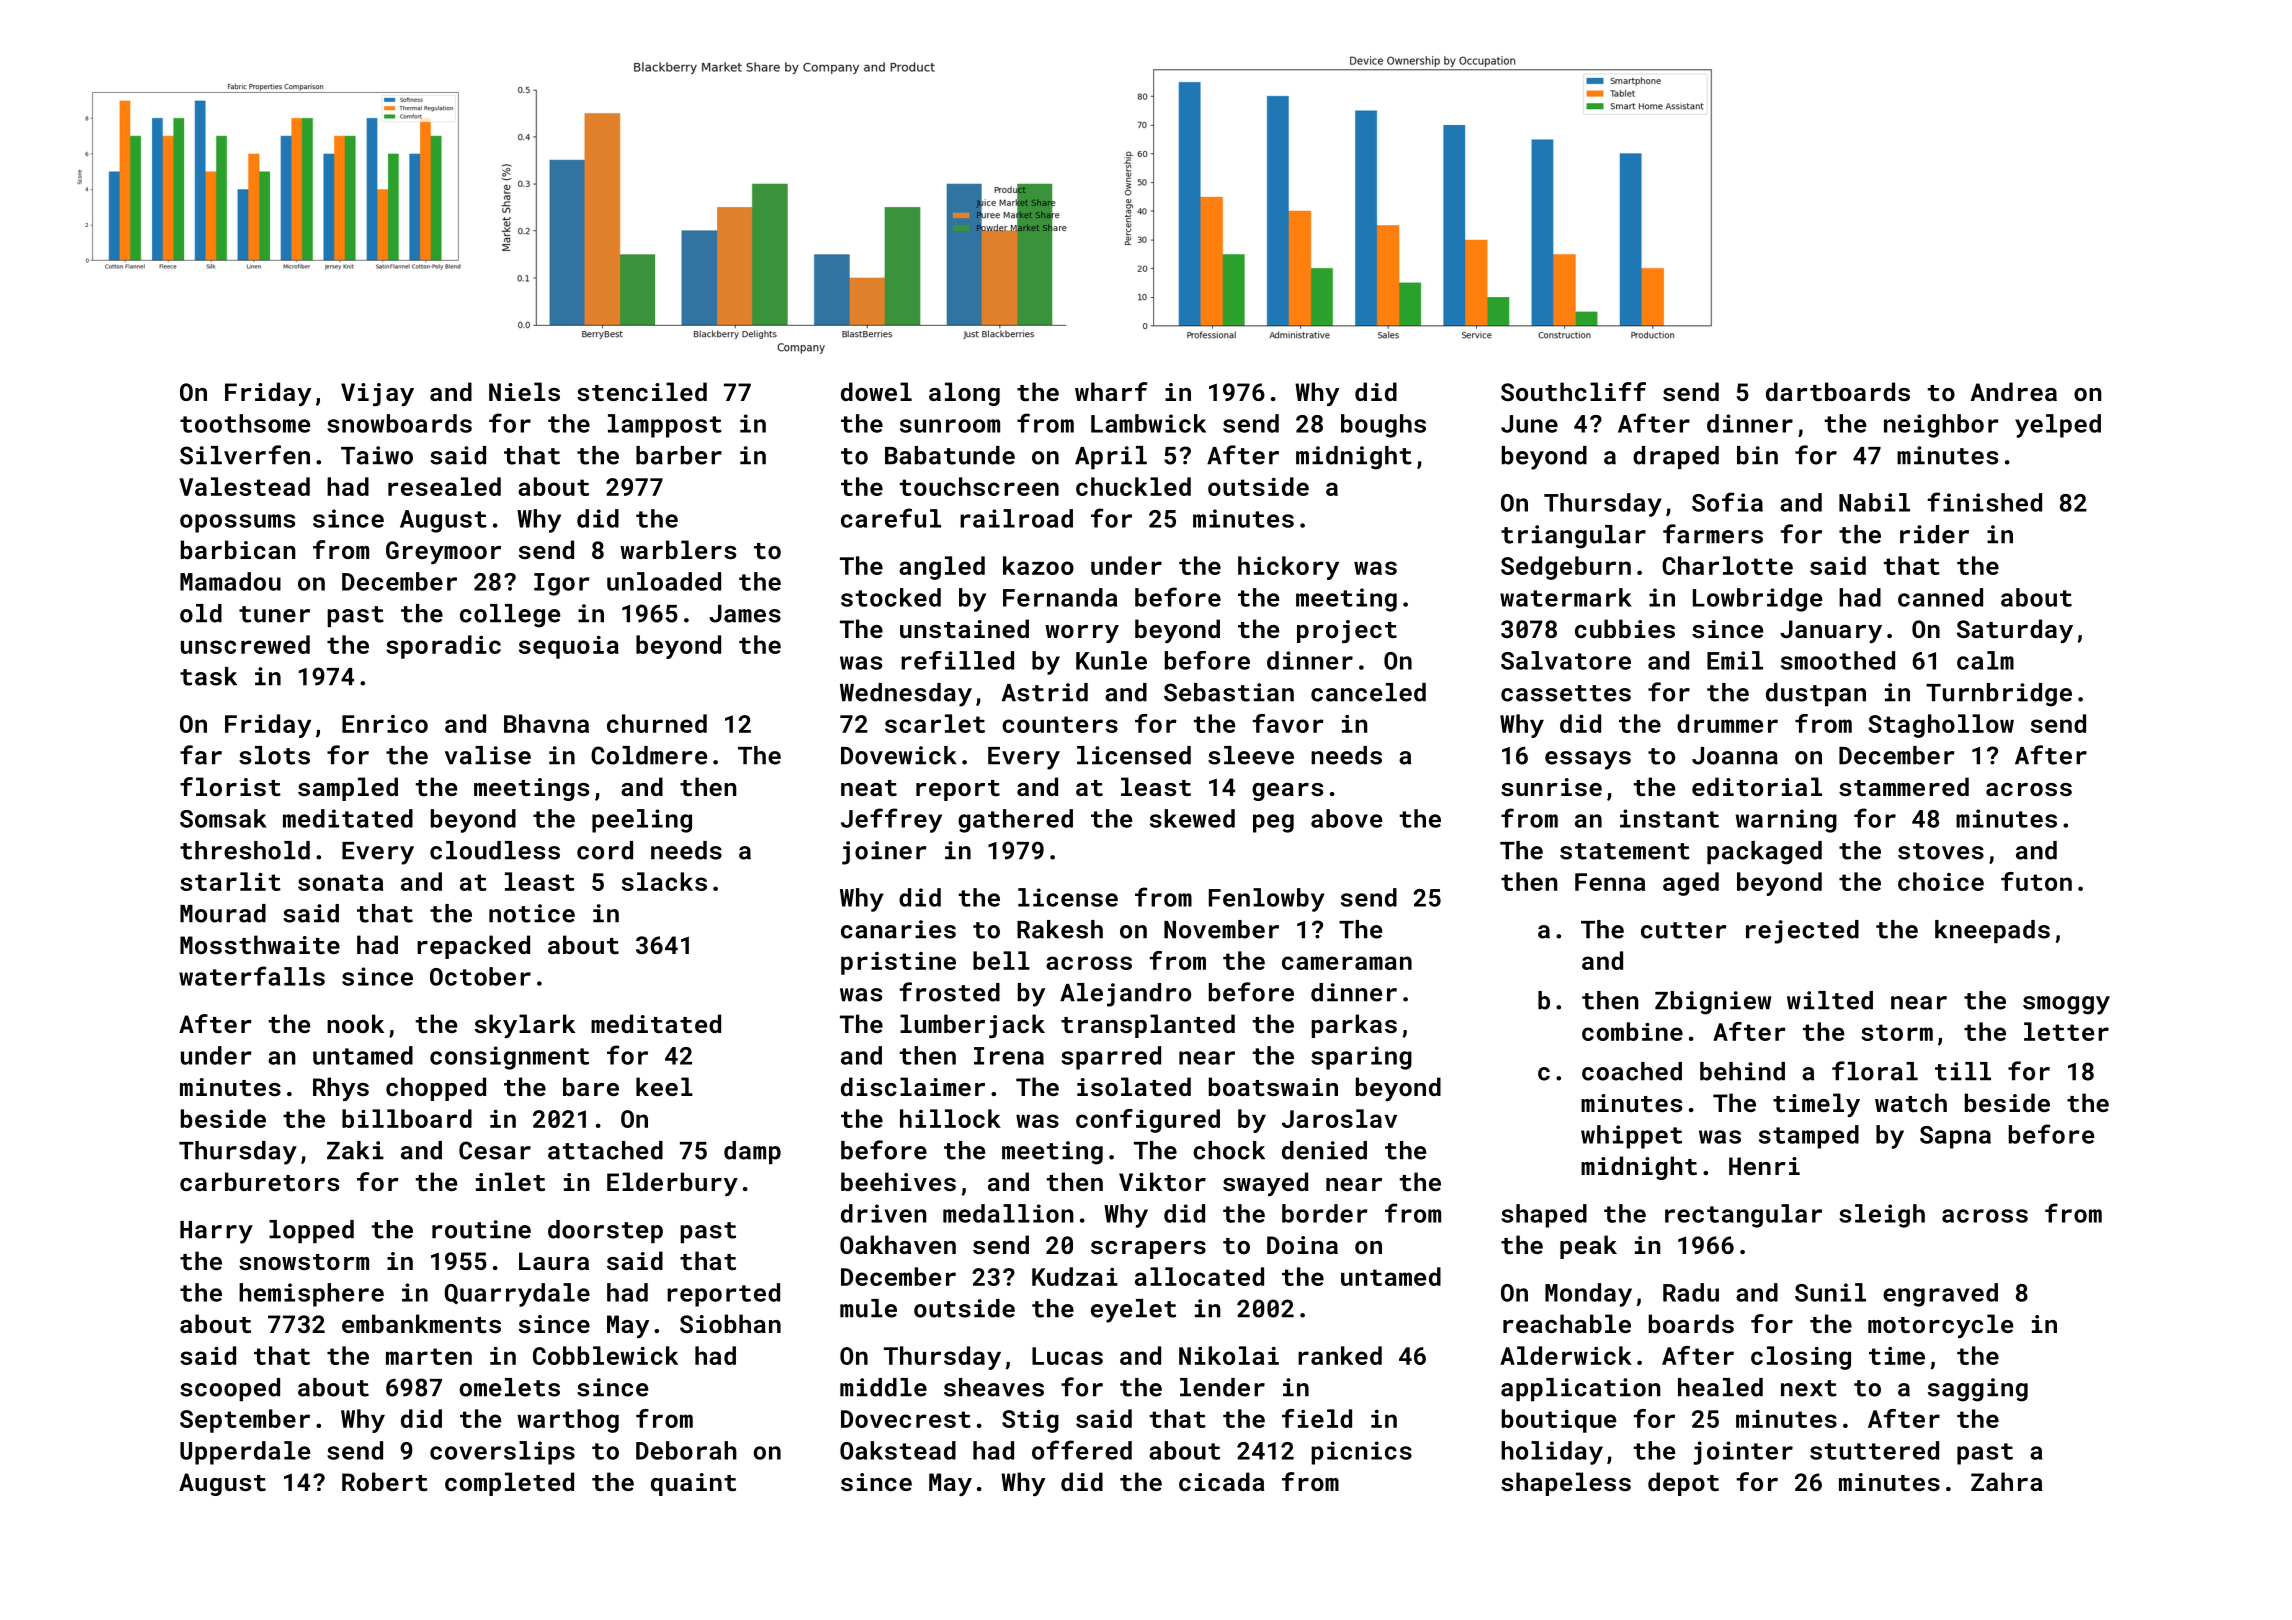  I want to click on boughs, so click(1383, 426).
